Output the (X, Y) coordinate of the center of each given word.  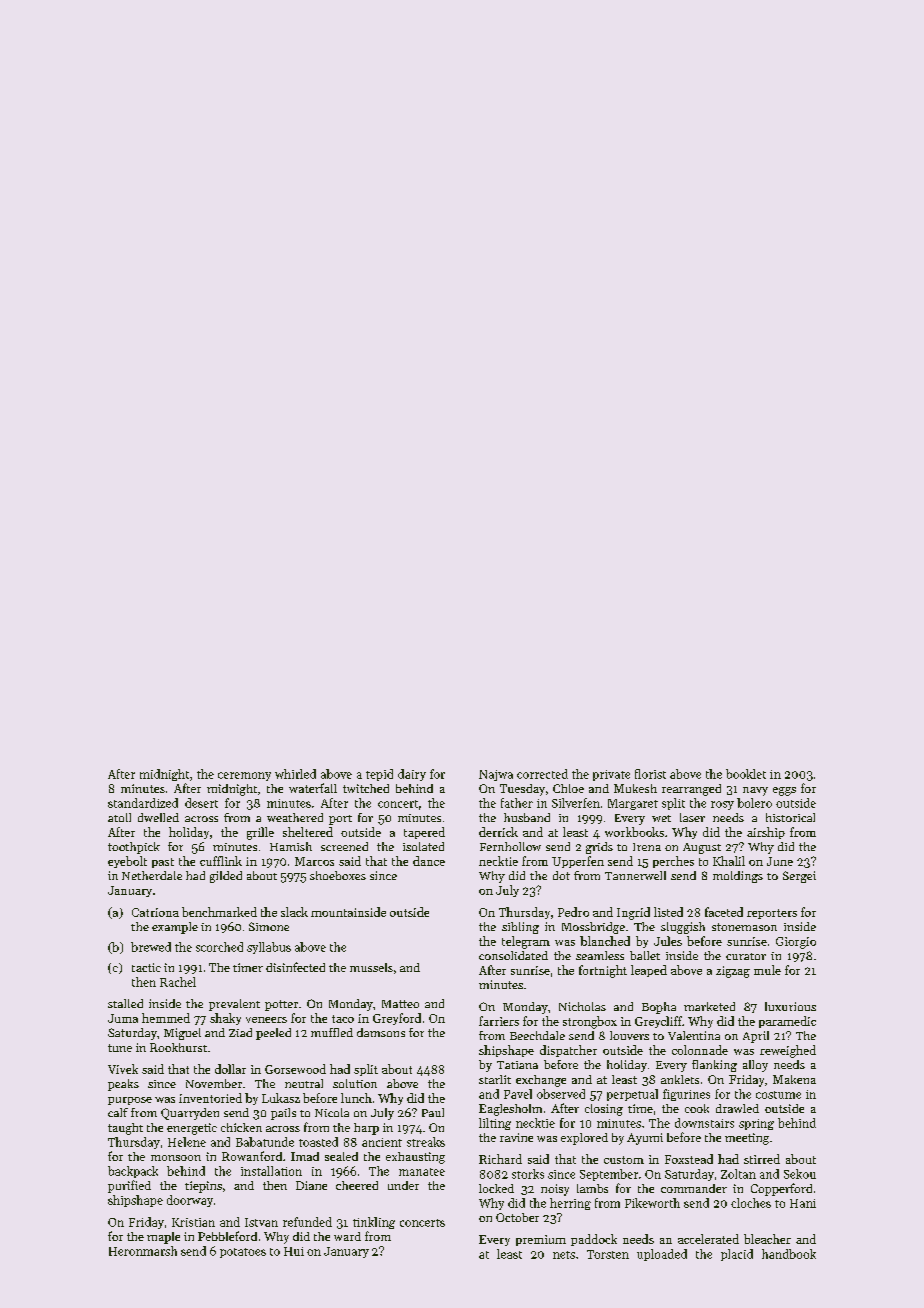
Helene (187, 1142)
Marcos (314, 861)
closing (604, 1110)
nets (564, 1255)
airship (766, 833)
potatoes (243, 1253)
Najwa (496, 775)
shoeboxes (338, 875)
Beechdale (537, 1035)
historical (790, 817)
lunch (356, 1098)
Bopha (659, 1008)
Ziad (240, 1032)
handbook (789, 1254)
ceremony (244, 776)
